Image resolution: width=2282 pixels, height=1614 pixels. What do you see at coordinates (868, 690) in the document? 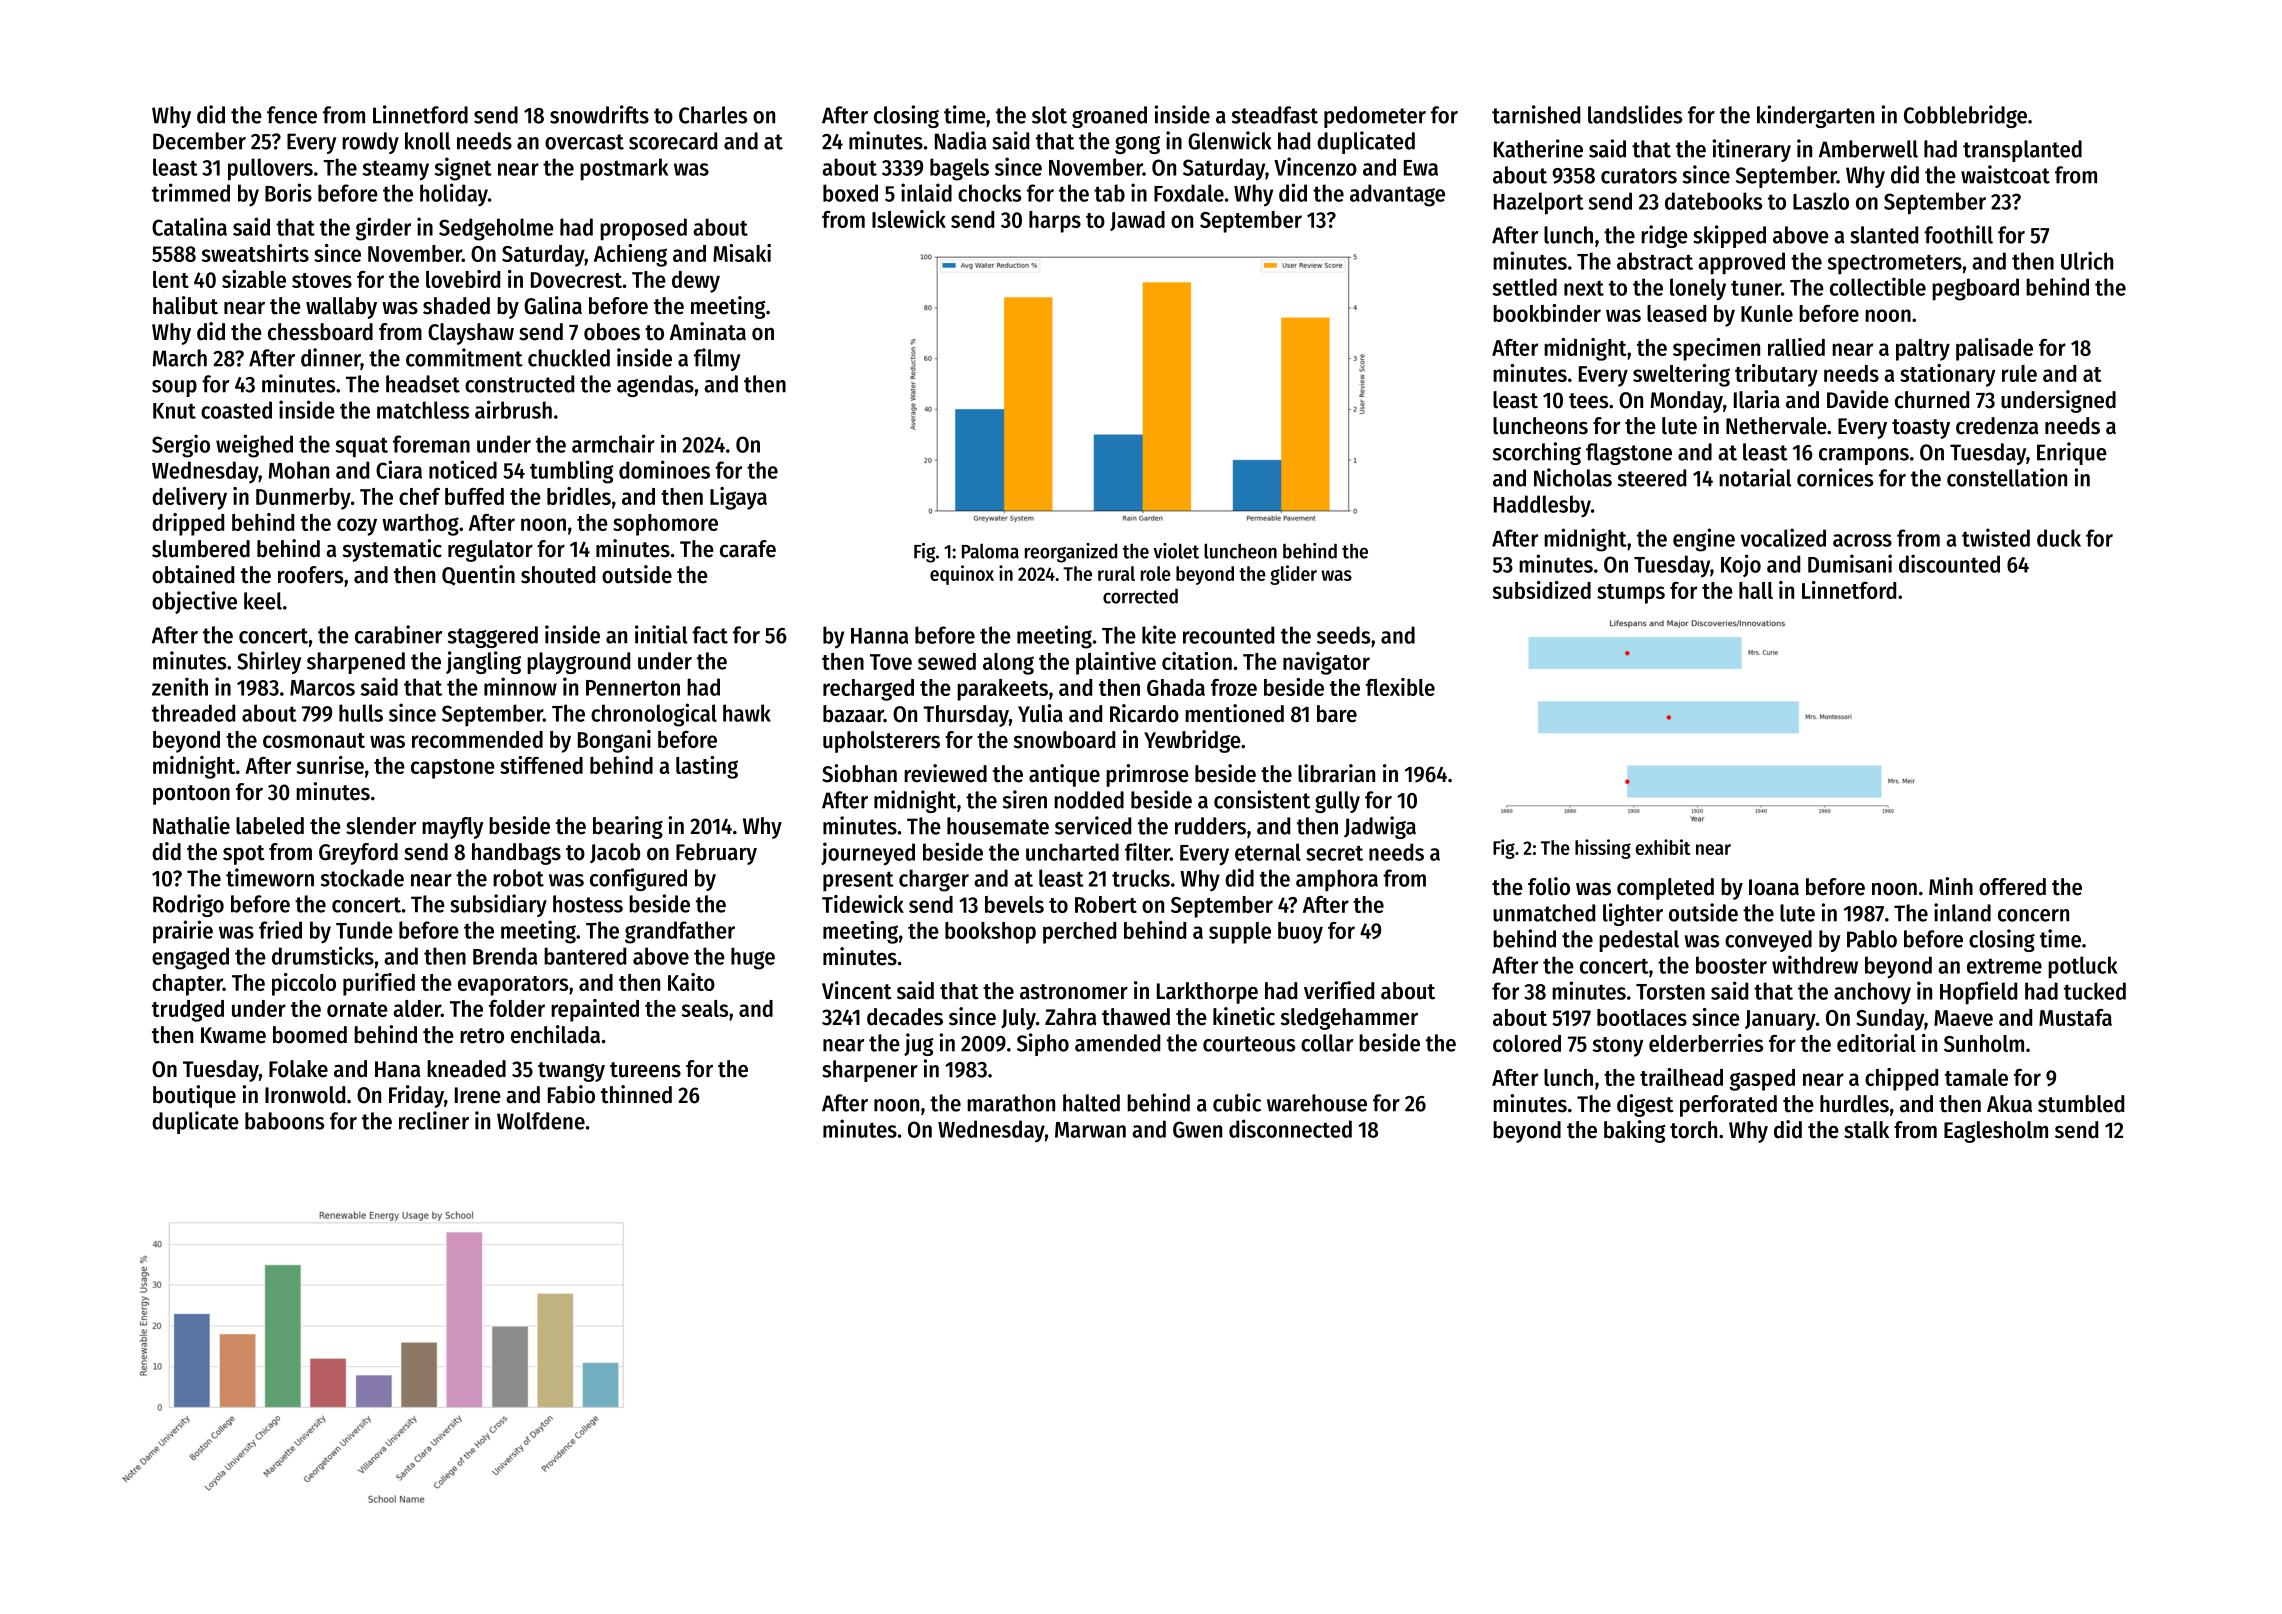
I see `recharged` at bounding box center [868, 690].
